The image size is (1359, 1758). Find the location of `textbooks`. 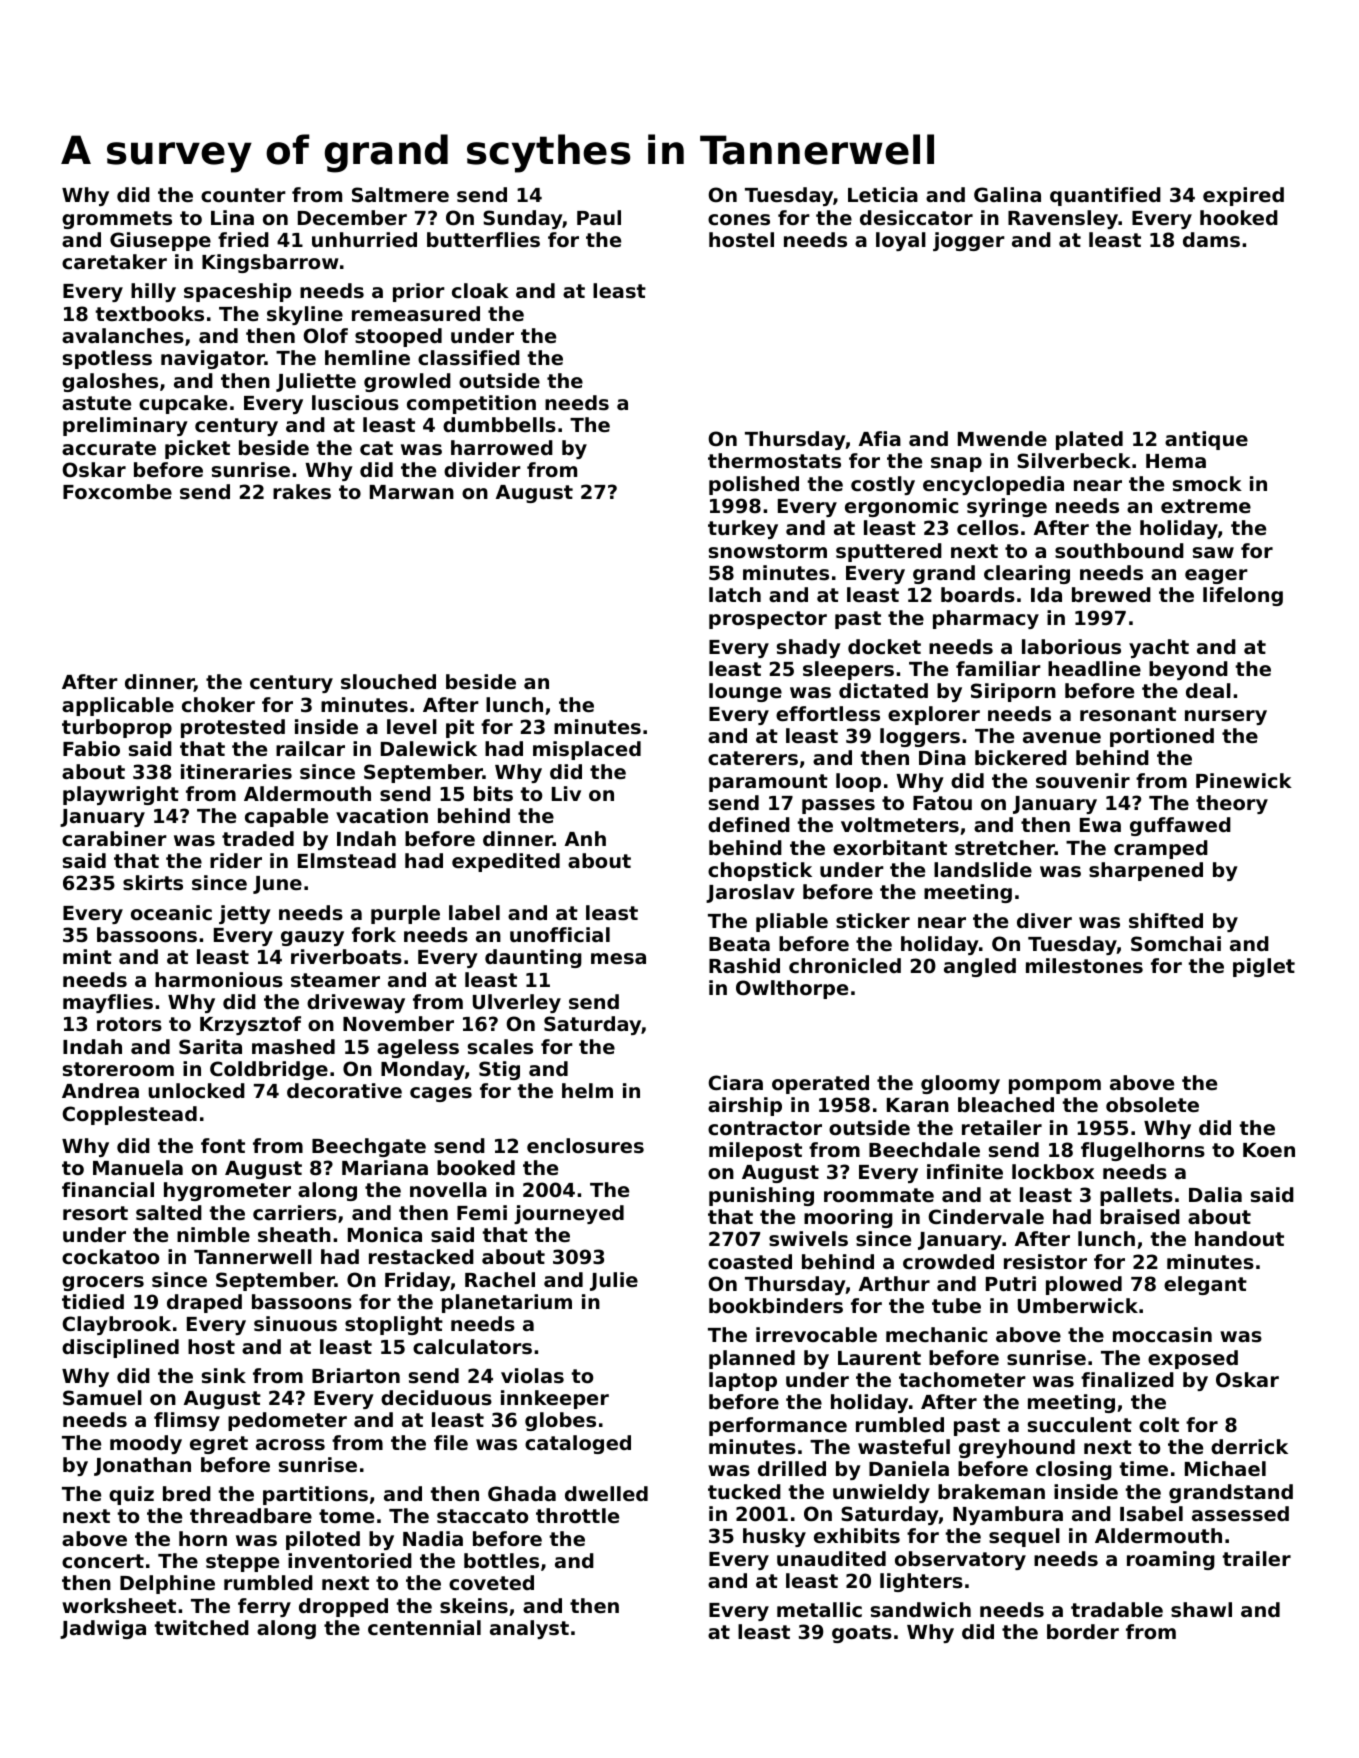

textbooks is located at coordinates (149, 314).
